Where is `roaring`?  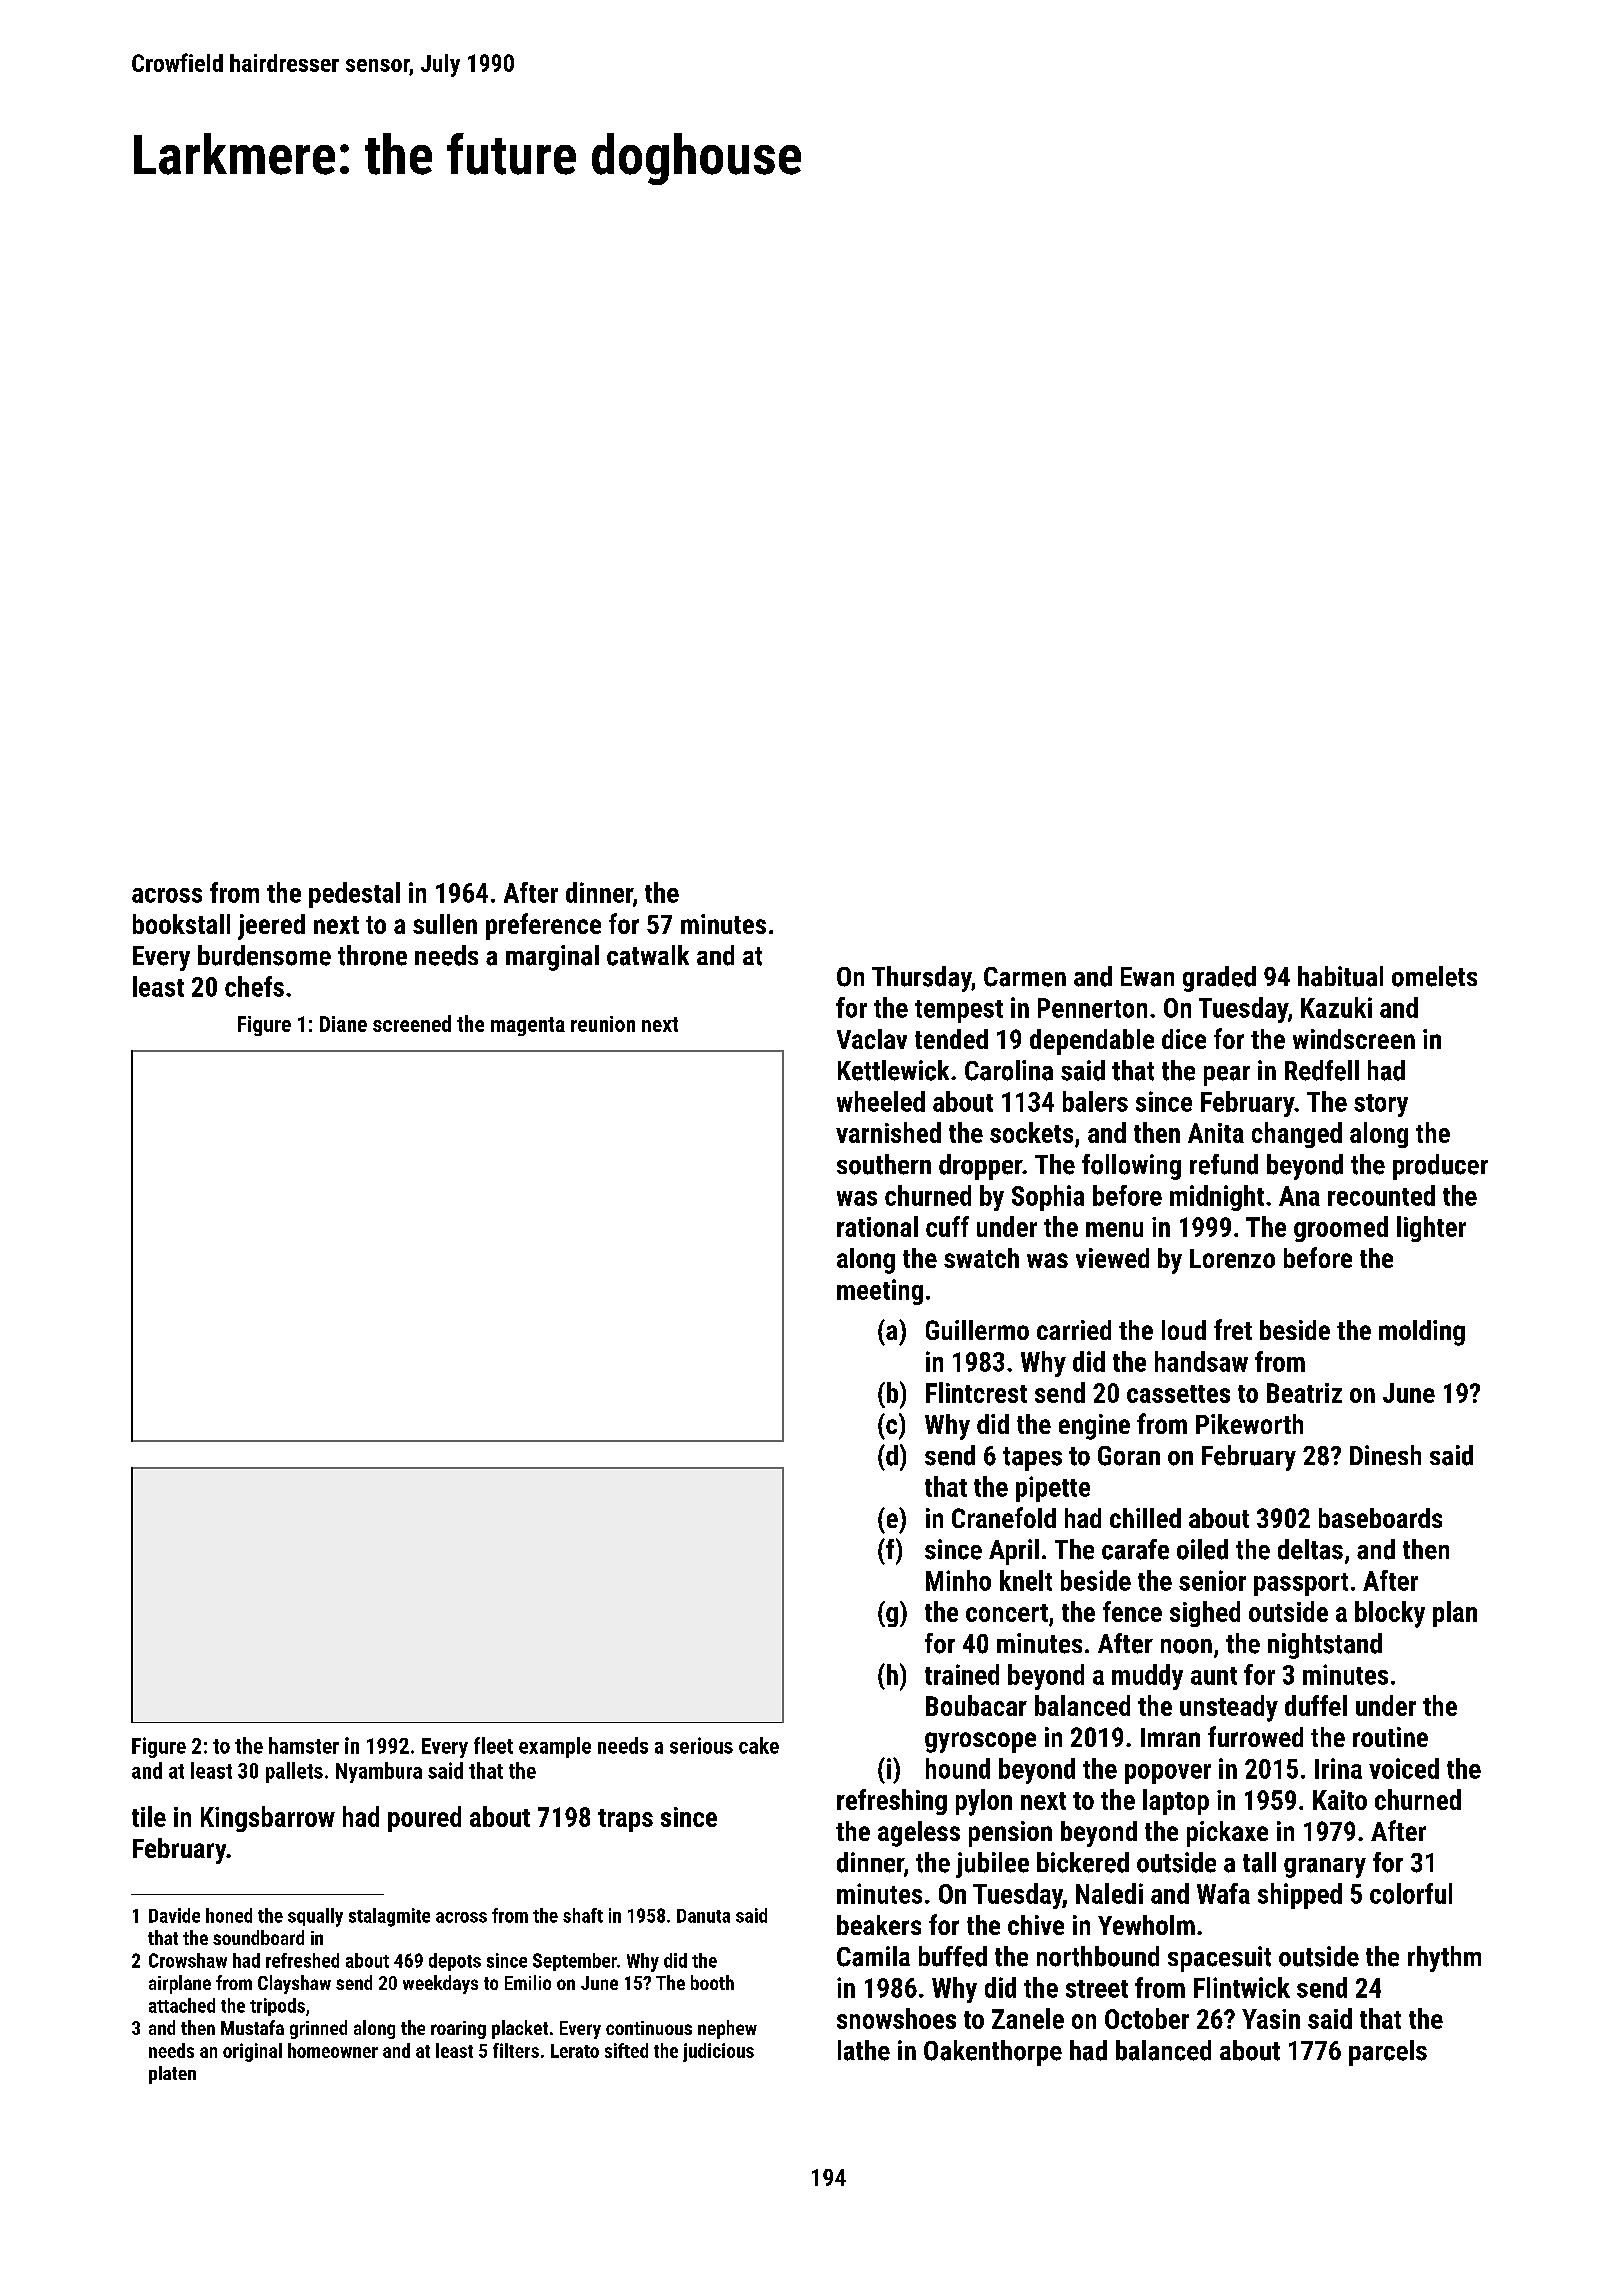
roaring is located at coordinates (458, 2030).
